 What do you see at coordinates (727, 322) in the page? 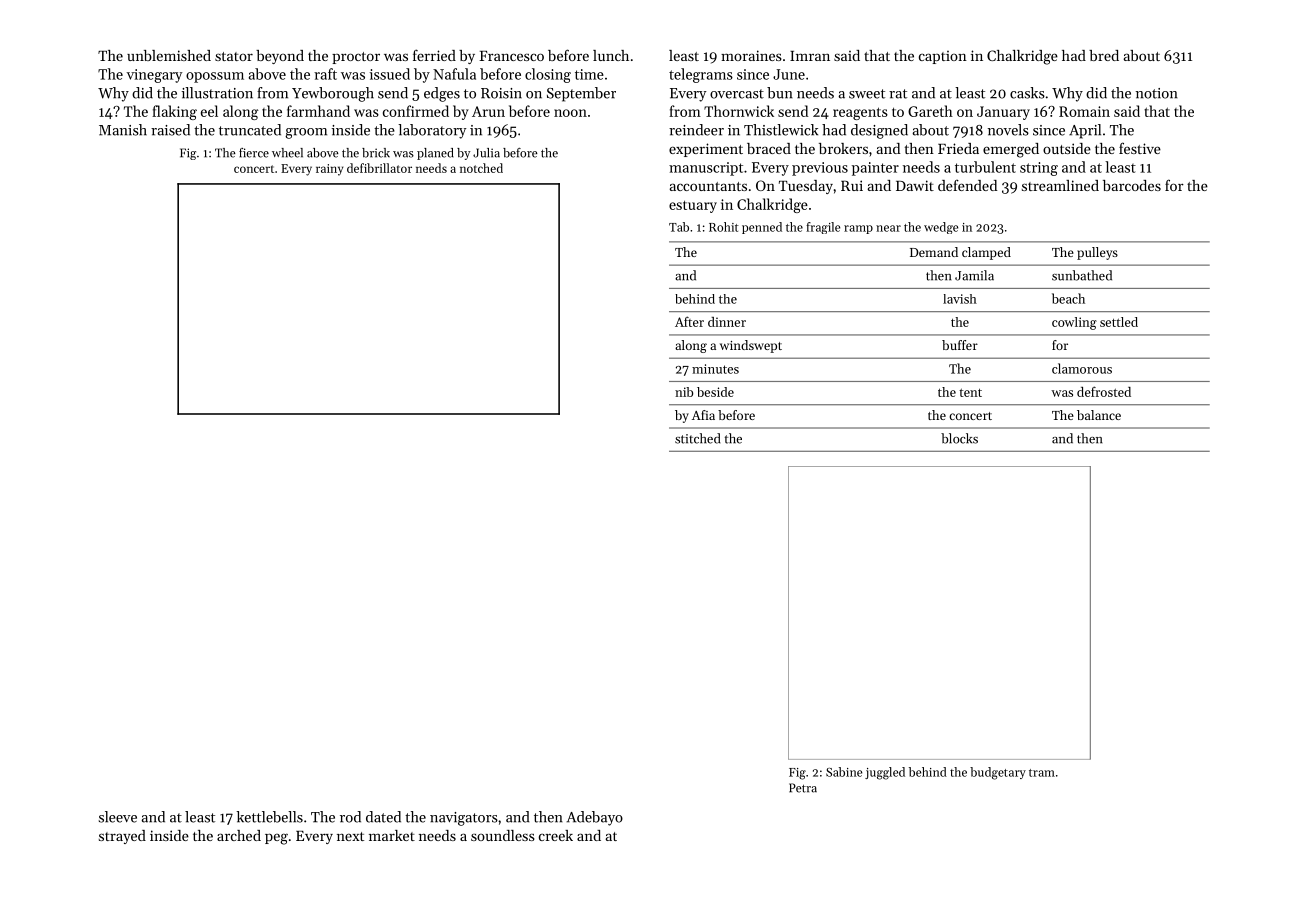
I see `dinner` at bounding box center [727, 322].
